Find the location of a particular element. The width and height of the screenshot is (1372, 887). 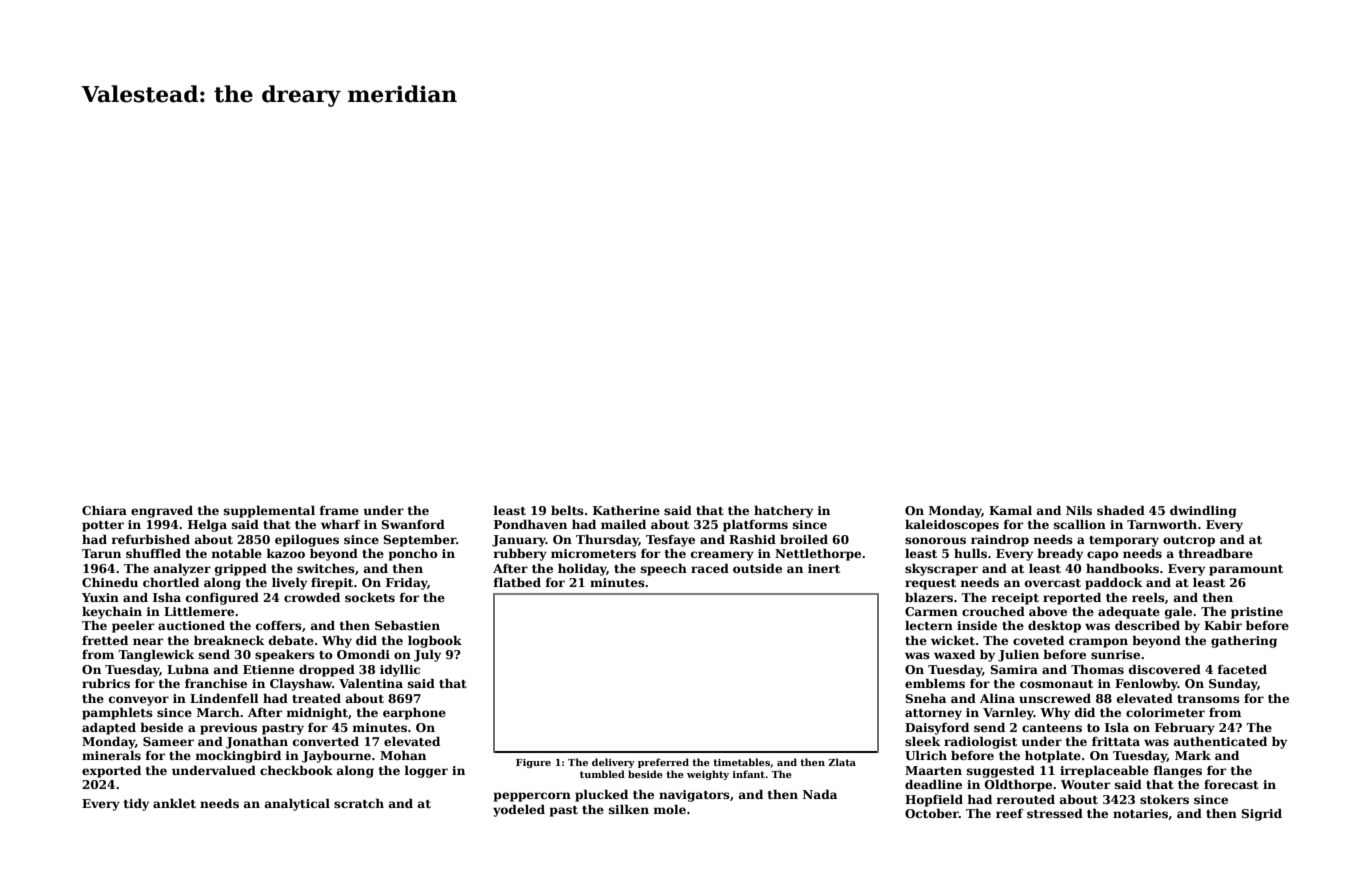

engraved is located at coordinates (162, 511).
